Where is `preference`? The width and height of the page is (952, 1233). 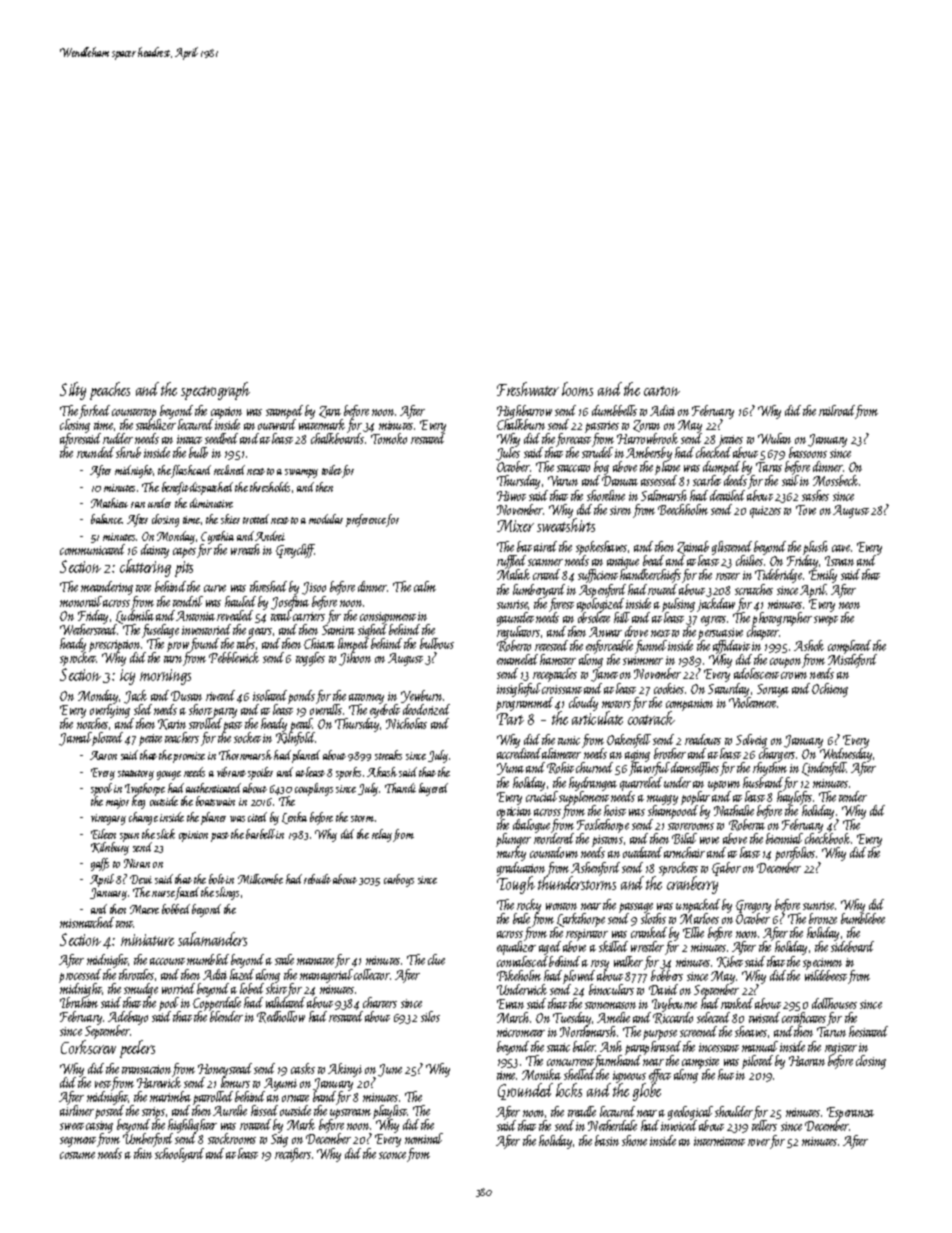
preference is located at coordinates (366, 520).
